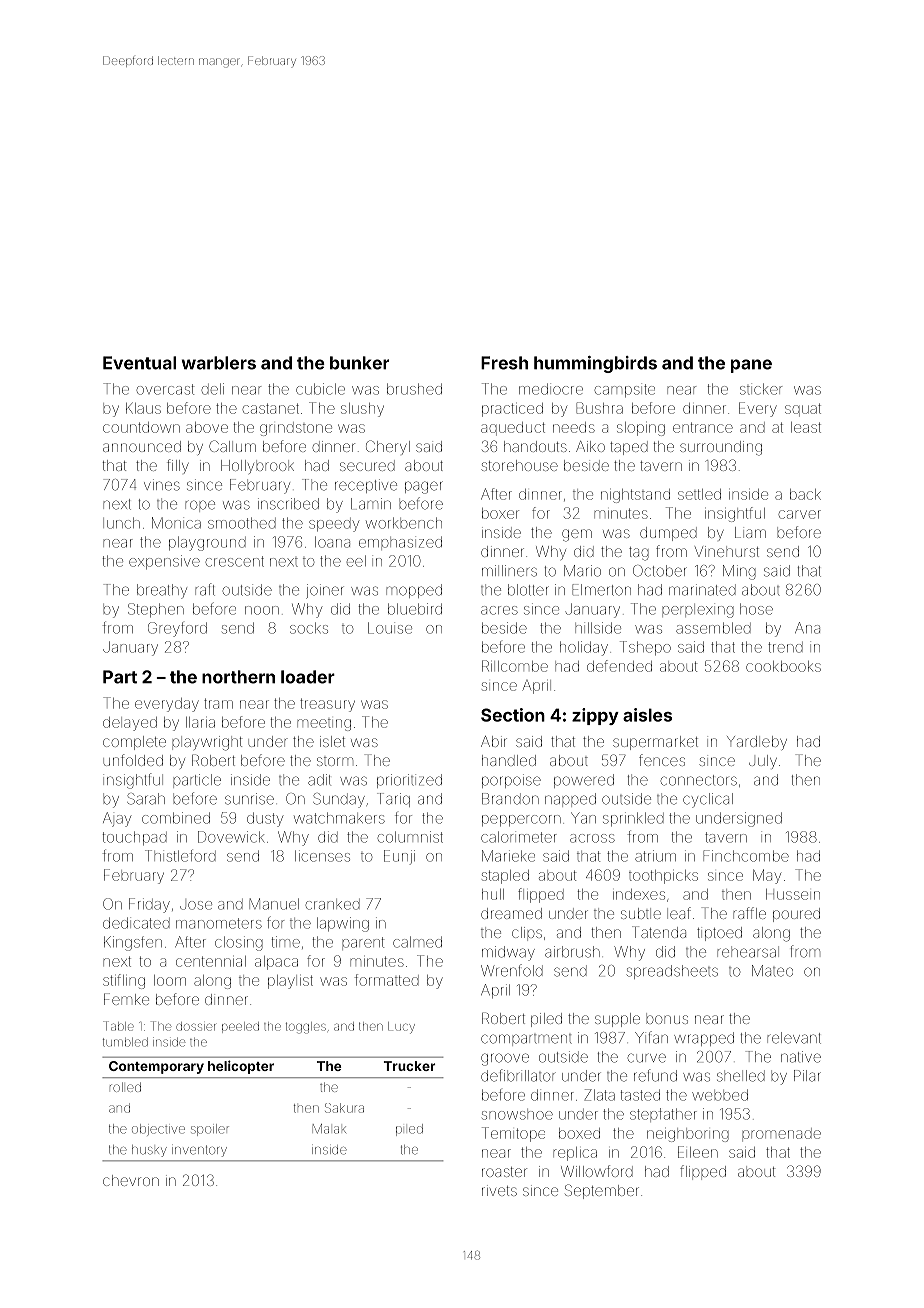 The width and height of the screenshot is (924, 1308). What do you see at coordinates (210, 1130) in the screenshot?
I see `spoiler` at bounding box center [210, 1130].
